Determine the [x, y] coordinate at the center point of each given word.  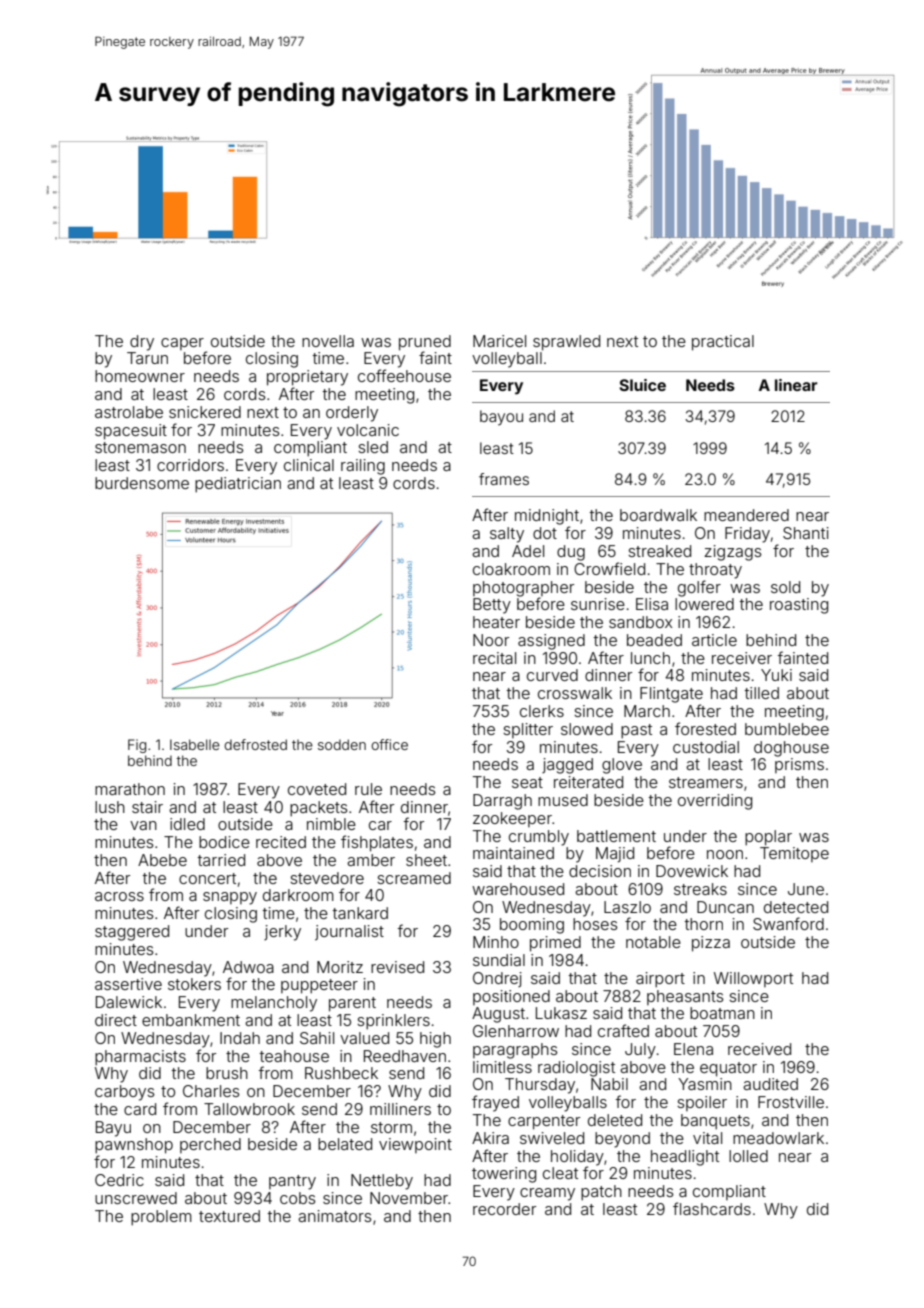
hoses [595, 924]
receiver [742, 658]
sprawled [566, 343]
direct [116, 1020]
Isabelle [195, 744]
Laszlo [627, 907]
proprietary [307, 378]
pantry [292, 1182]
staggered [132, 933]
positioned [511, 997]
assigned [551, 642]
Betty [492, 606]
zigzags [733, 553]
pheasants [685, 997]
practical [723, 343]
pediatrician [238, 485]
